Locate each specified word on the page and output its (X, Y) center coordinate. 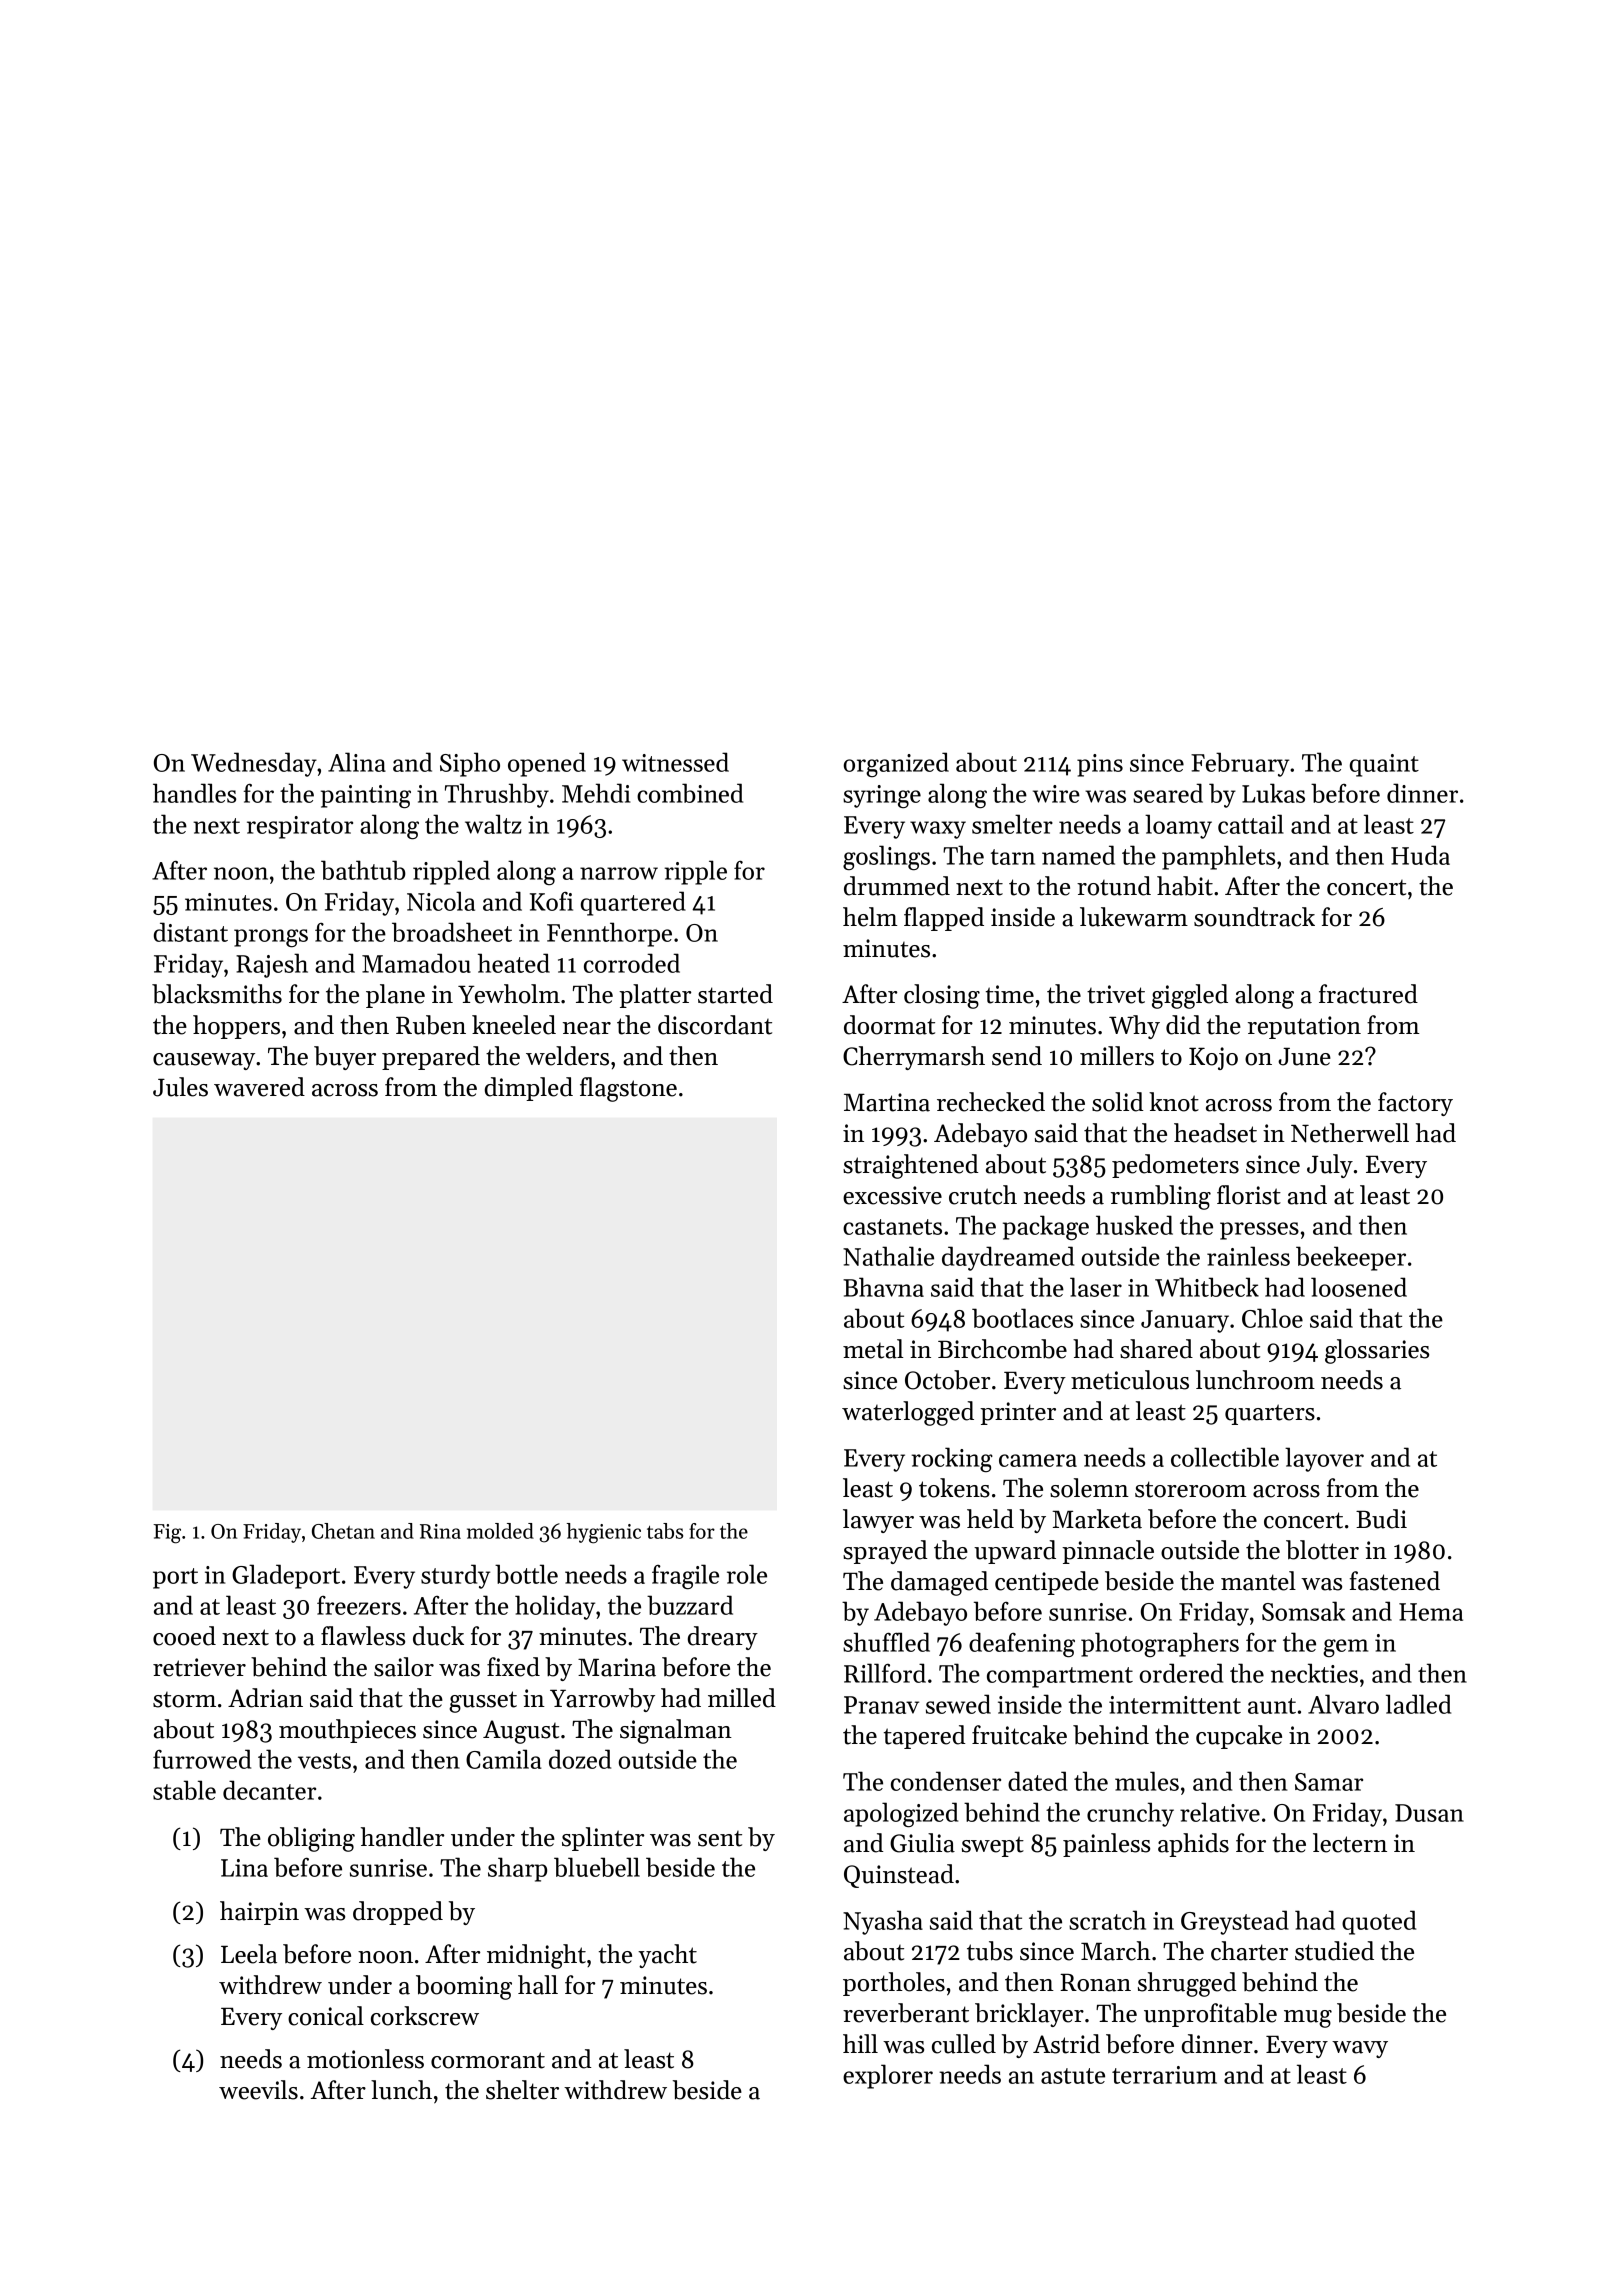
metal (873, 1349)
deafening (1022, 1644)
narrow (619, 873)
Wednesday (254, 764)
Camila (504, 1759)
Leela (249, 1954)
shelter (522, 2090)
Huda (1420, 855)
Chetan (343, 1531)
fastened (1395, 1581)
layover (1324, 1459)
